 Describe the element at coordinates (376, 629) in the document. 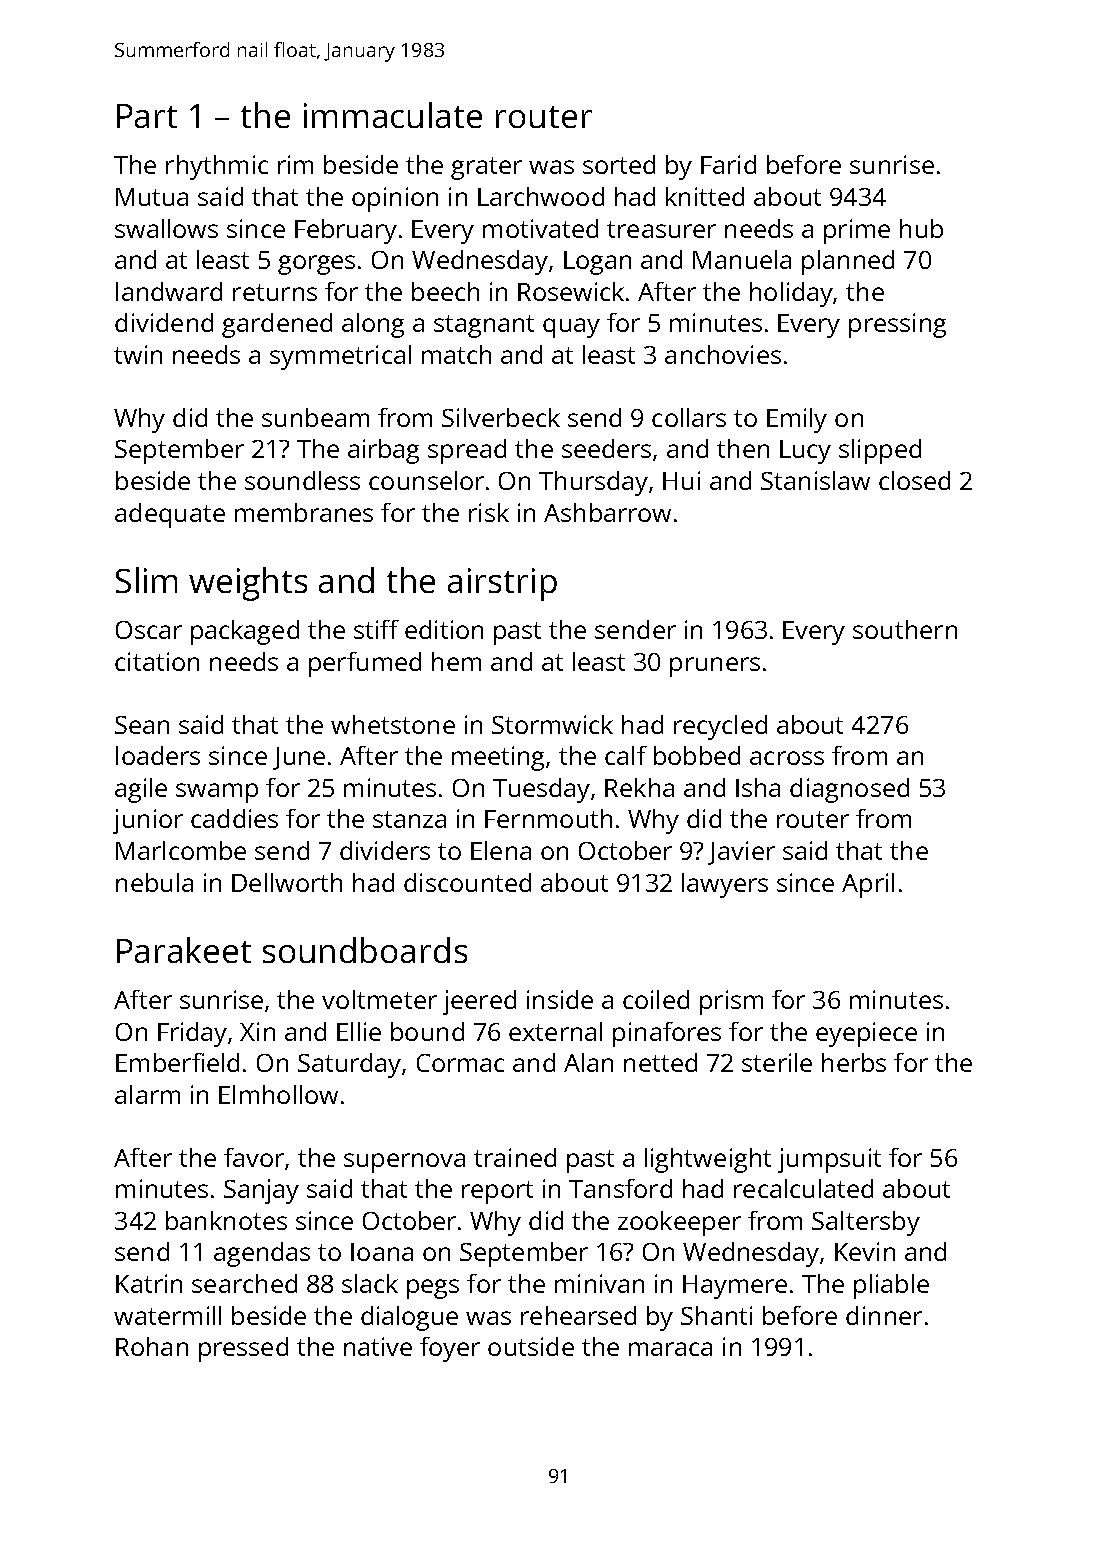

I see `stiff` at that location.
